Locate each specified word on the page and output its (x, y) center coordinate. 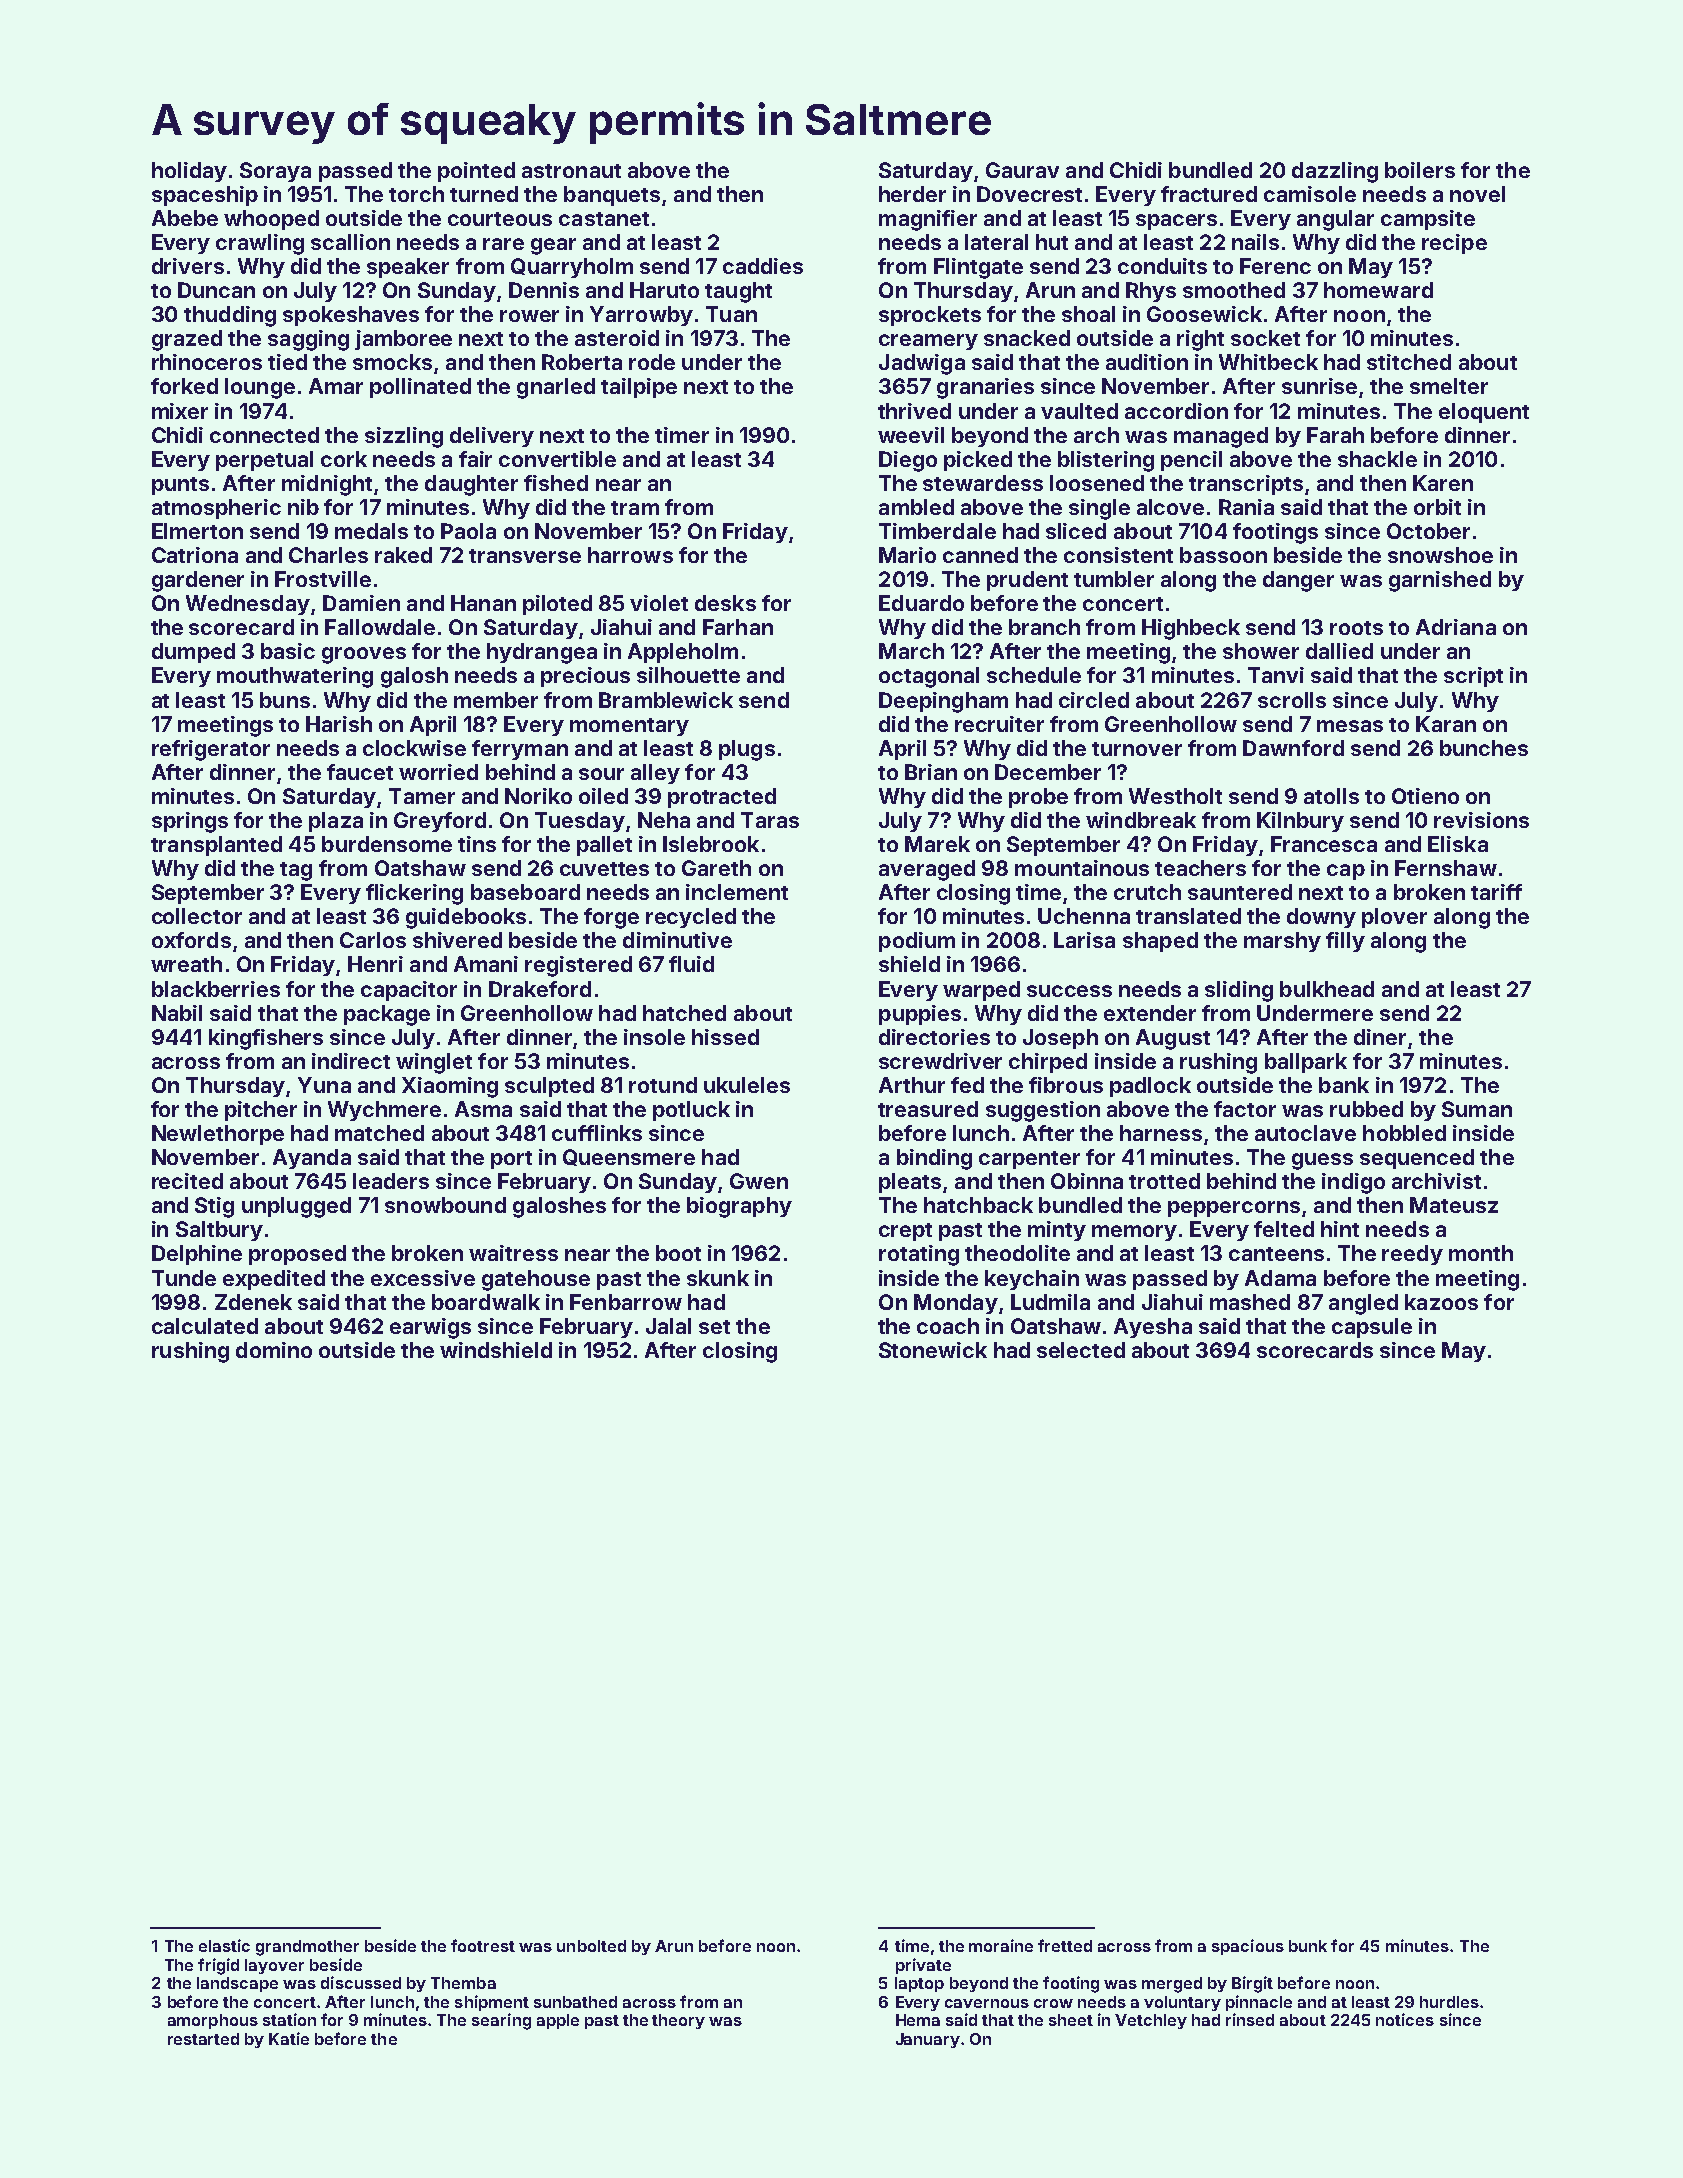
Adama (1280, 1278)
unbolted (591, 1946)
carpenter (1029, 1160)
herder (912, 194)
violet (659, 603)
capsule (1372, 1328)
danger (1298, 581)
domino (274, 1350)
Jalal (668, 1326)
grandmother (307, 1948)
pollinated (420, 388)
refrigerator (211, 750)
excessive (423, 1278)
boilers (1420, 170)
